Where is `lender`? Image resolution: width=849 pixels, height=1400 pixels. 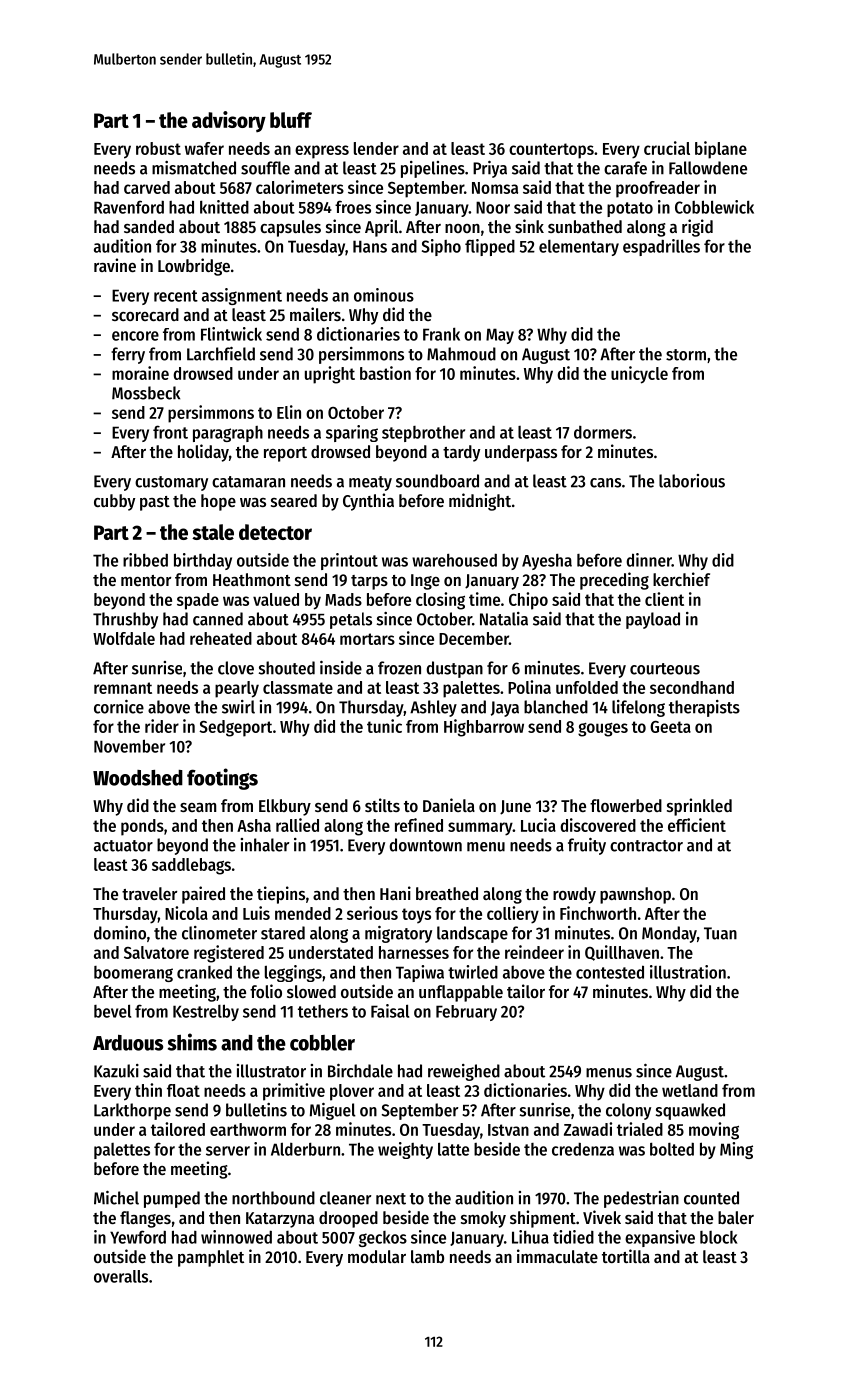
lender is located at coordinates (376, 148).
